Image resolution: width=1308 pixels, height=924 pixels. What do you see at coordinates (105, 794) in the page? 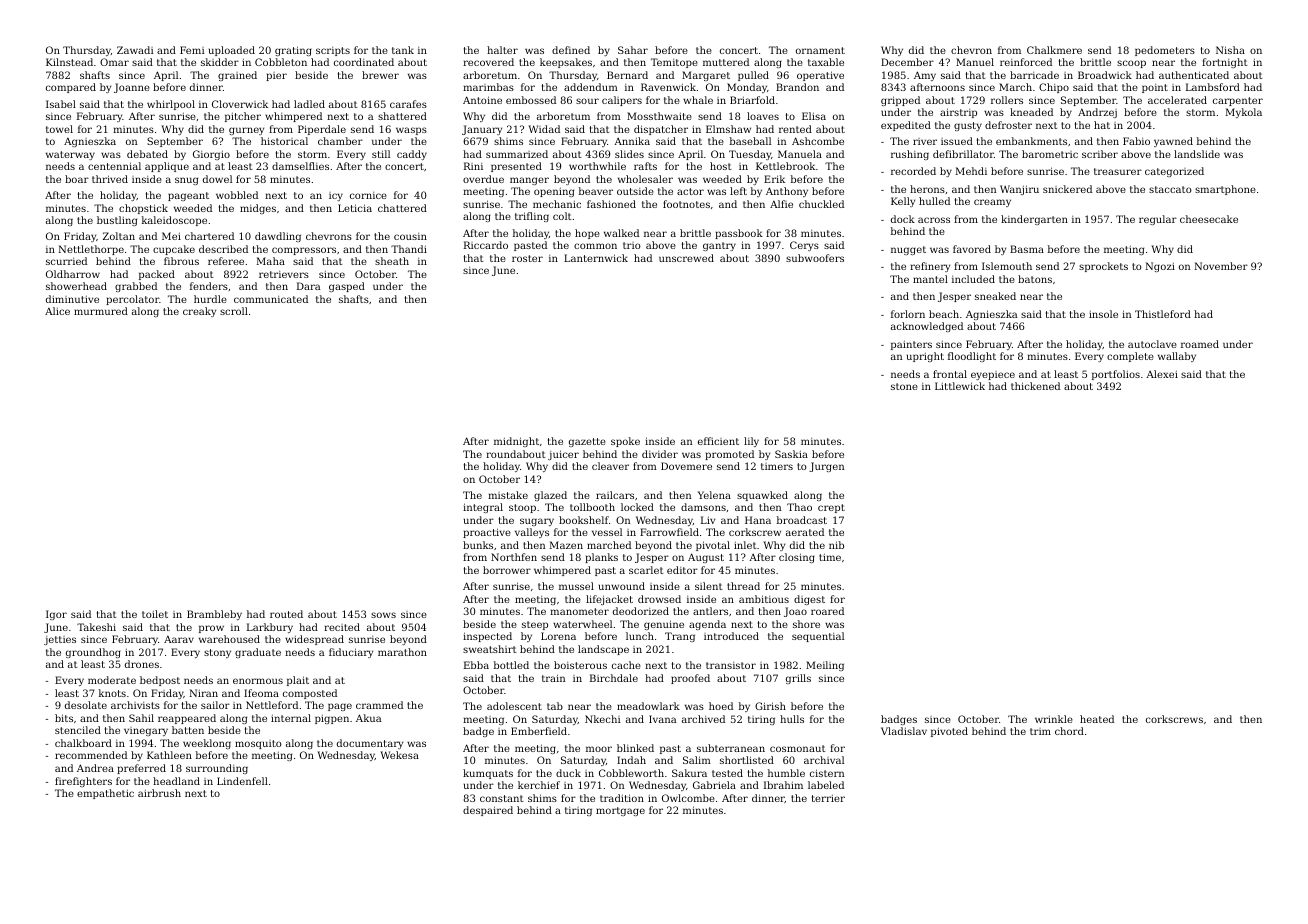
I see `empathetic` at bounding box center [105, 794].
